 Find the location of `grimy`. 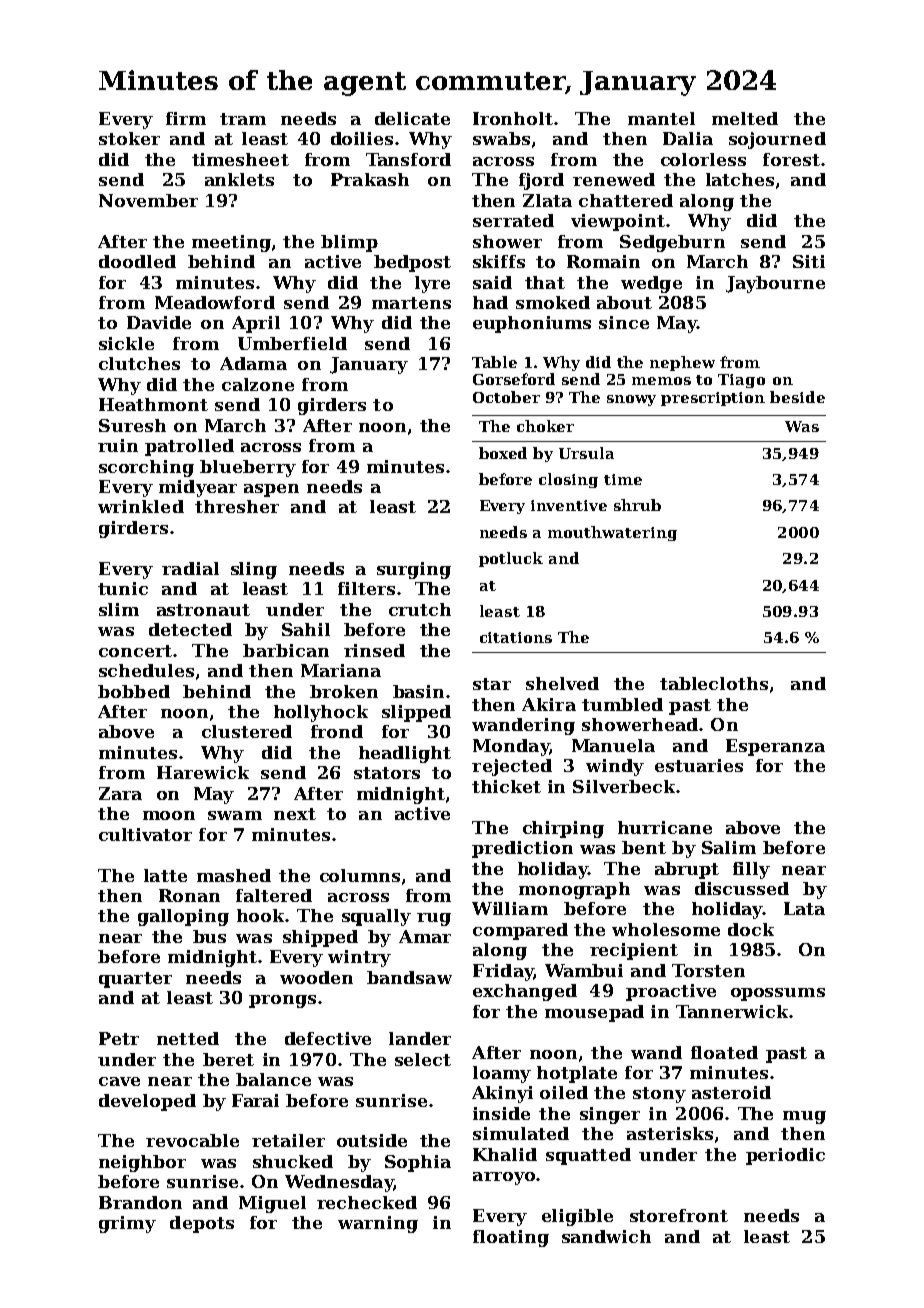

grimy is located at coordinates (127, 1224).
